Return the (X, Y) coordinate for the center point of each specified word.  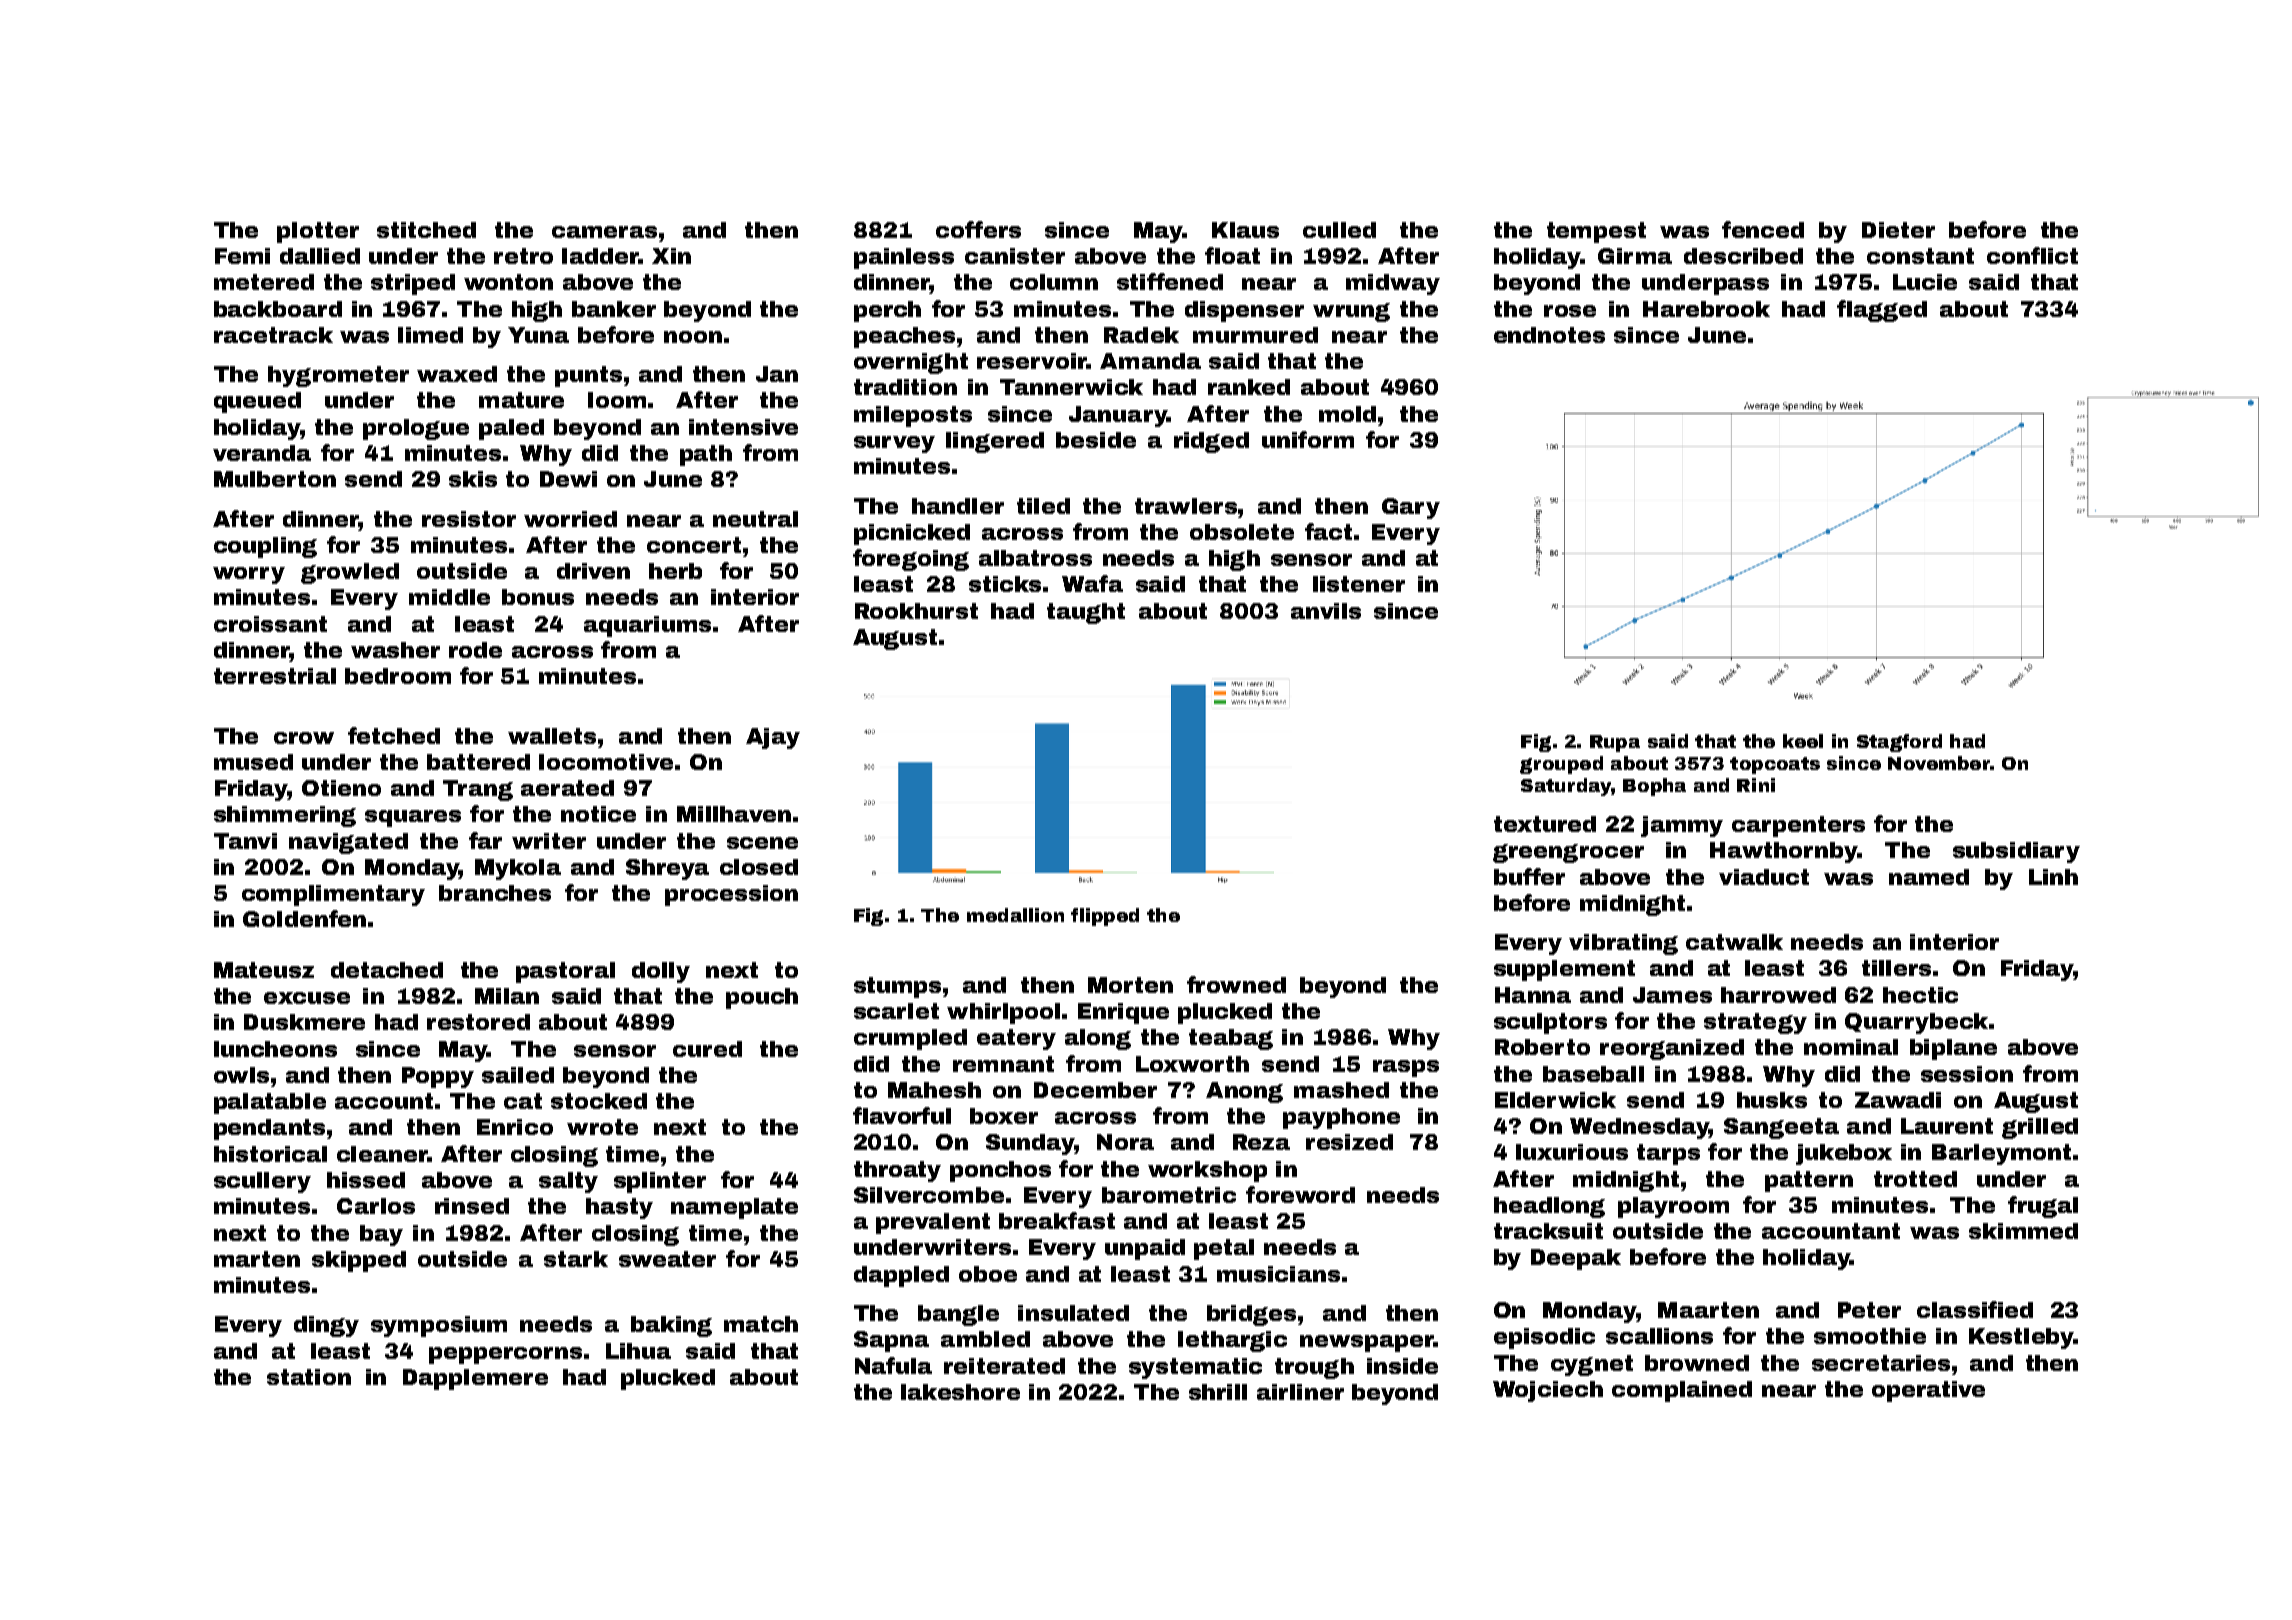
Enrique (1123, 1013)
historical (270, 1154)
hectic (1920, 995)
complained (1682, 1391)
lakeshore (960, 1392)
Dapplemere (475, 1379)
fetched (394, 735)
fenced (1763, 229)
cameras (604, 232)
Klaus (1245, 230)
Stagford (1899, 743)
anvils (1326, 611)
